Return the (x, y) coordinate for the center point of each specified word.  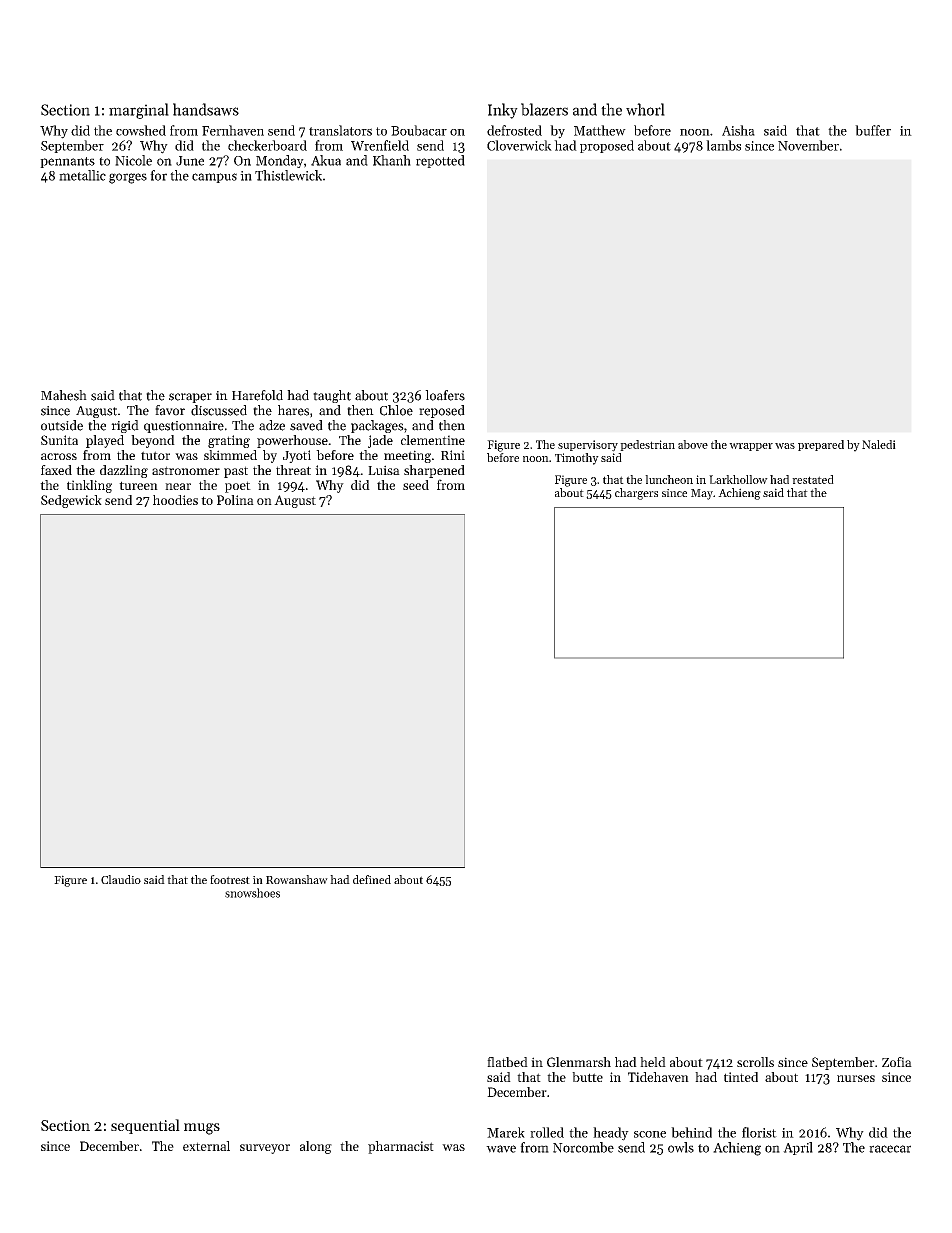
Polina (235, 500)
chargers (636, 494)
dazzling (124, 471)
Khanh (392, 160)
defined (372, 879)
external (206, 1146)
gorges (128, 178)
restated (813, 479)
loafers (445, 395)
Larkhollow (738, 479)
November (808, 145)
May (702, 494)
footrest (230, 879)
